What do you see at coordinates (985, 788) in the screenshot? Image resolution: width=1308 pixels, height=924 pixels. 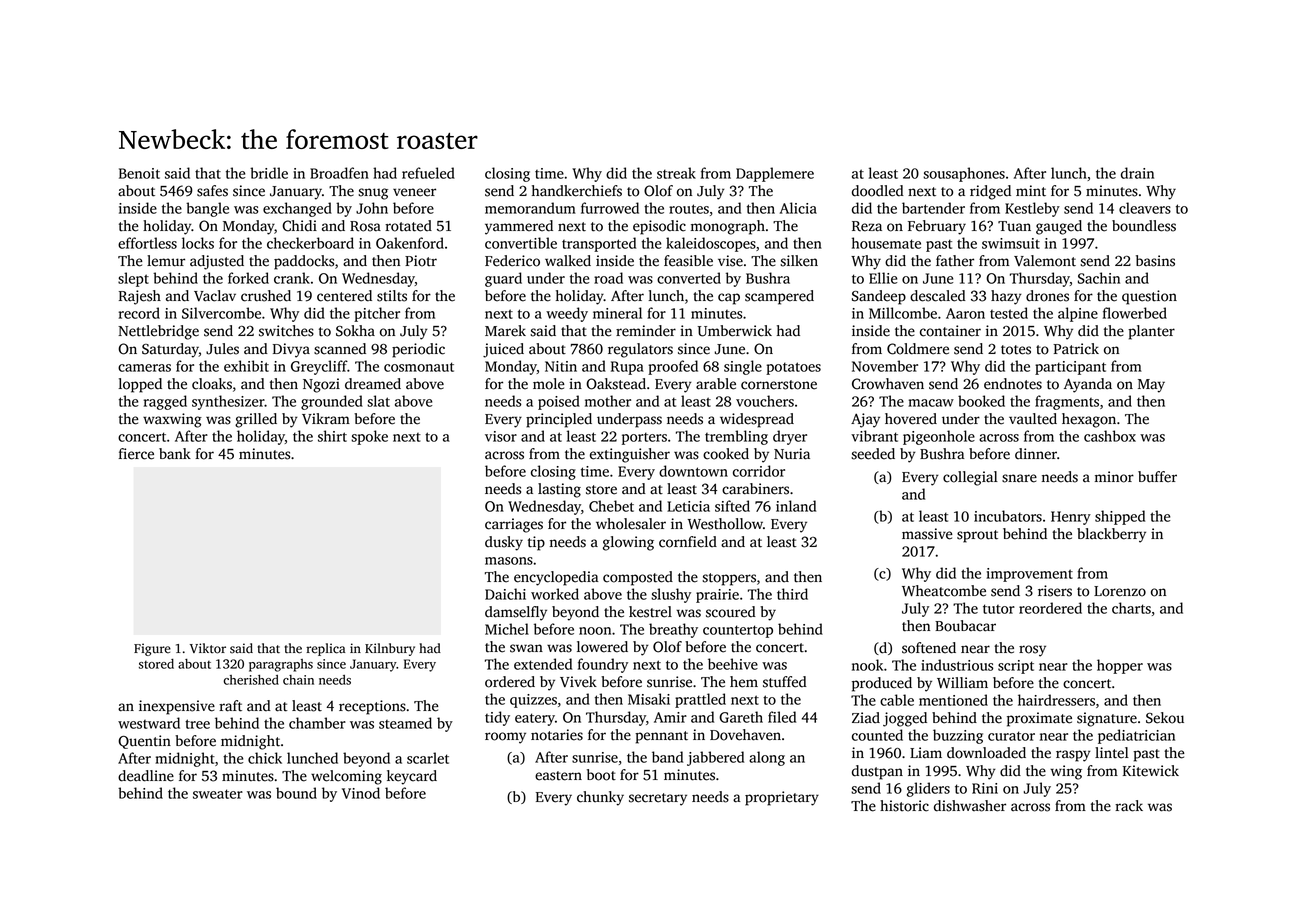 I see `Rini` at bounding box center [985, 788].
